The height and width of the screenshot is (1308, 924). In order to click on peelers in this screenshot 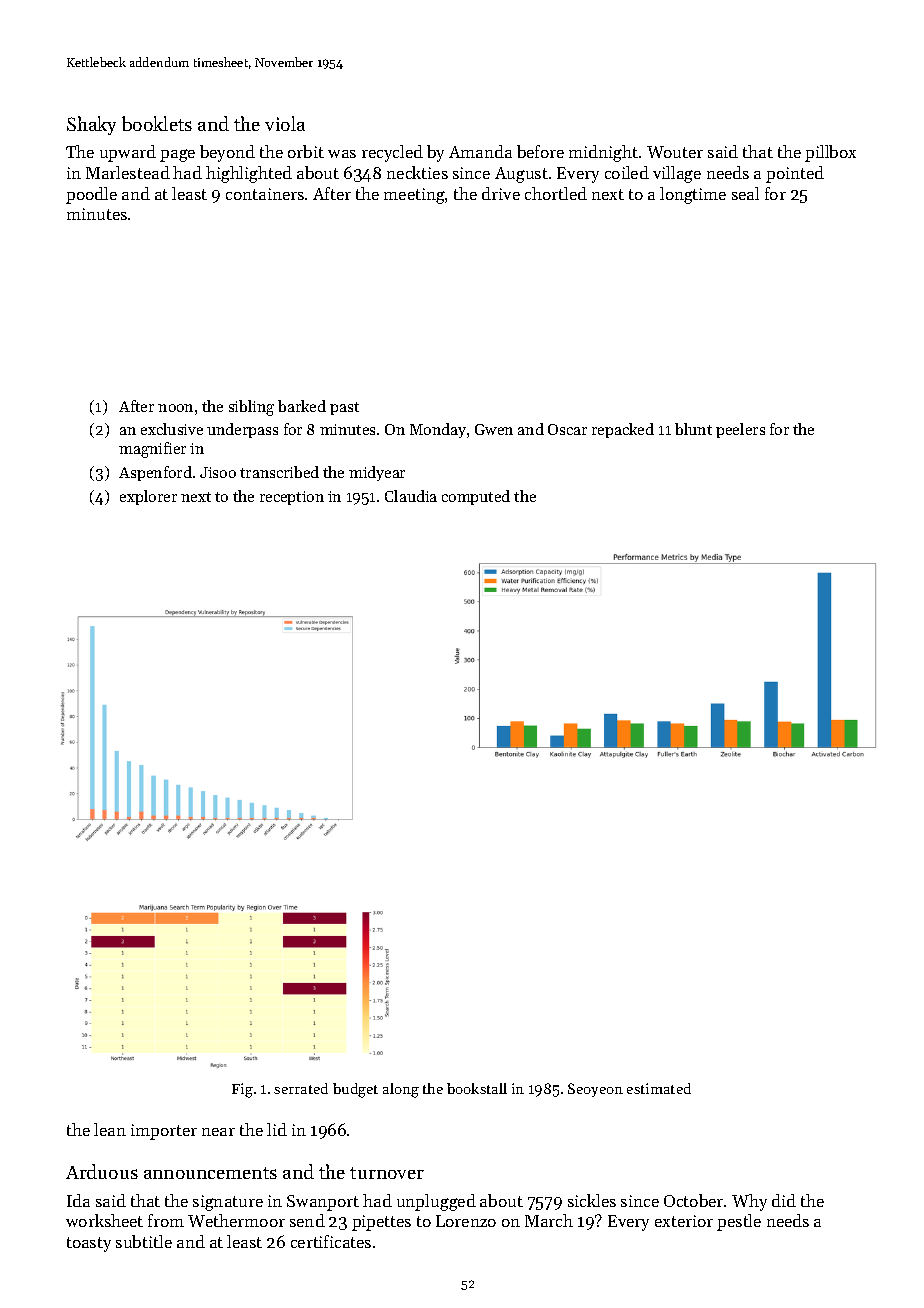, I will do `click(740, 430)`.
